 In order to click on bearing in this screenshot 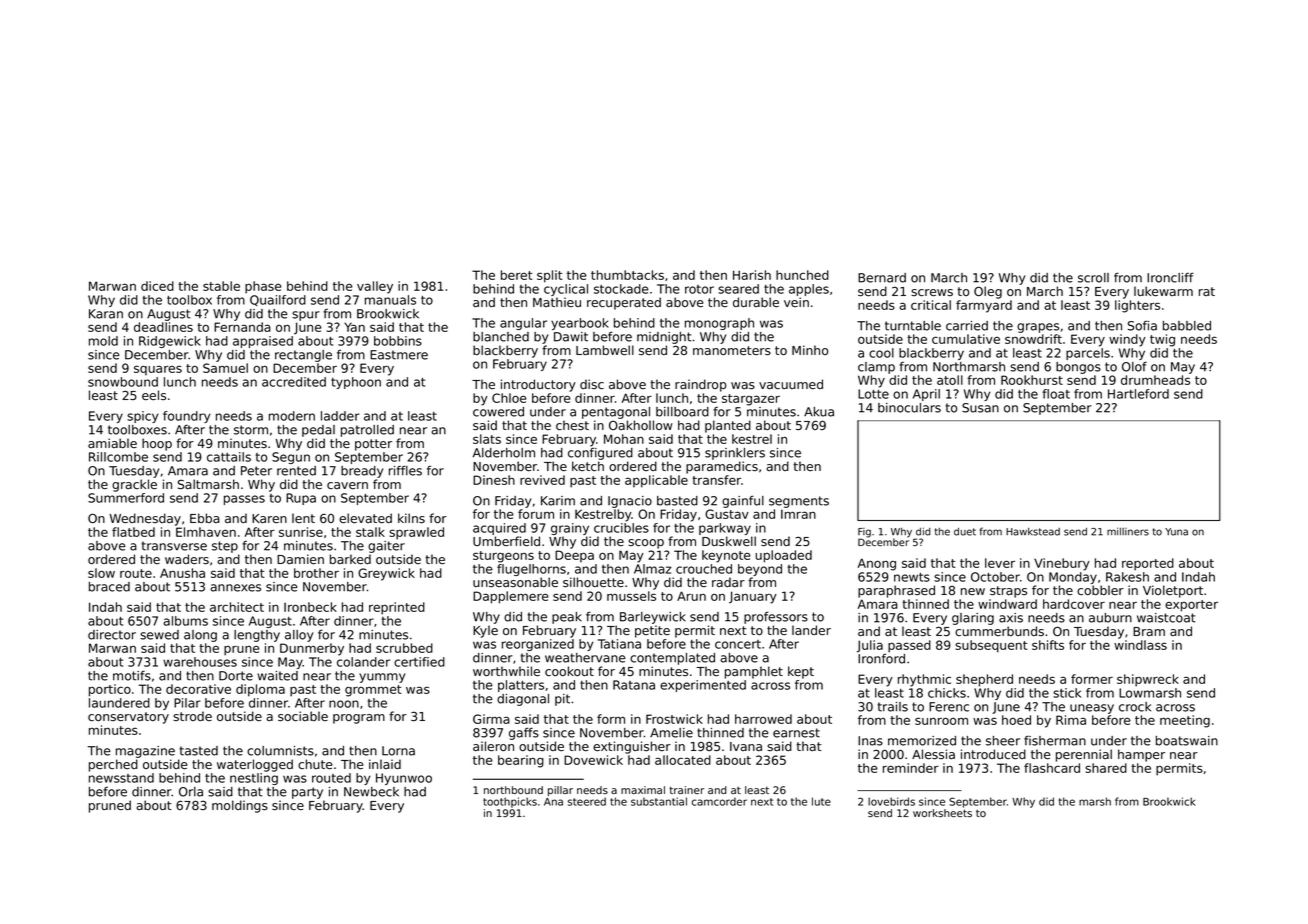, I will do `click(521, 761)`.
